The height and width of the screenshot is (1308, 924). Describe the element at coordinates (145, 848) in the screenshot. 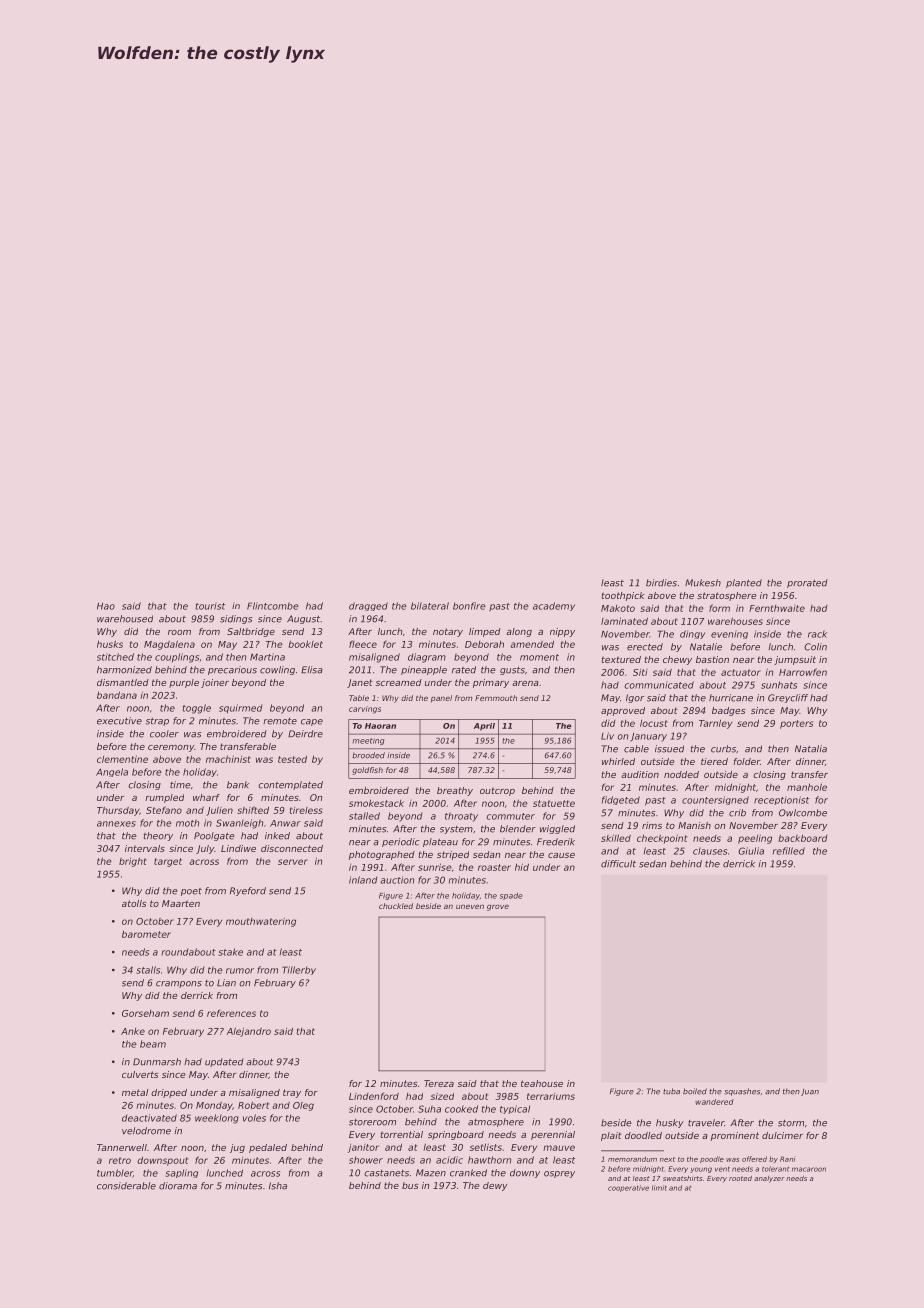

I see `intervals` at that location.
